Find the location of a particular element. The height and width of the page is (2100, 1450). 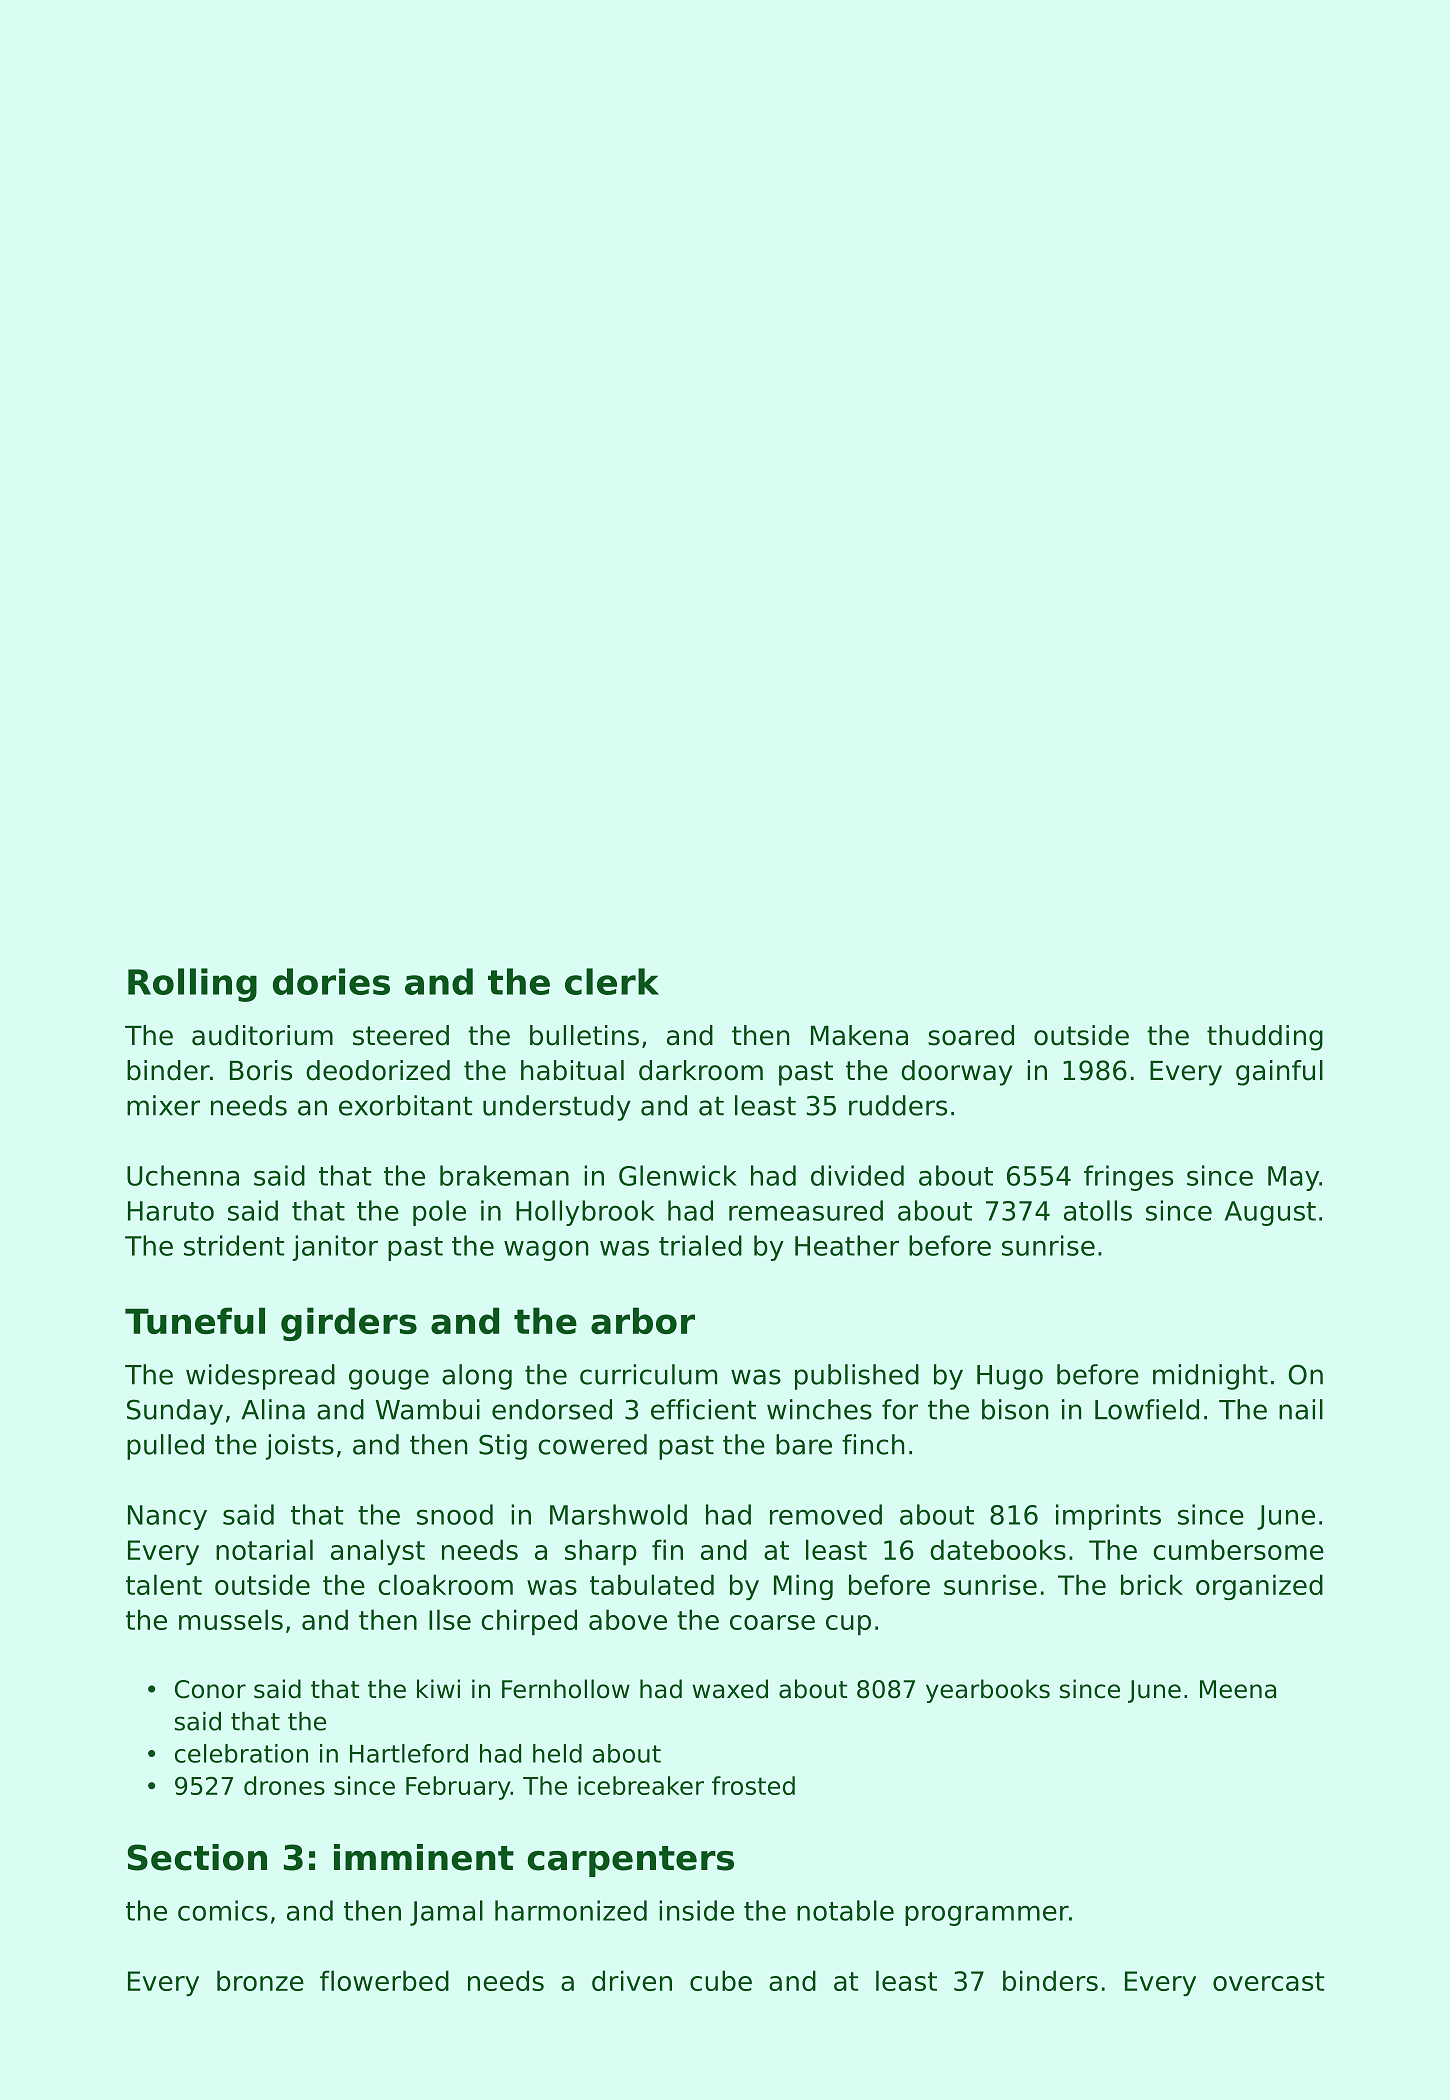

programmer is located at coordinates (987, 1915).
